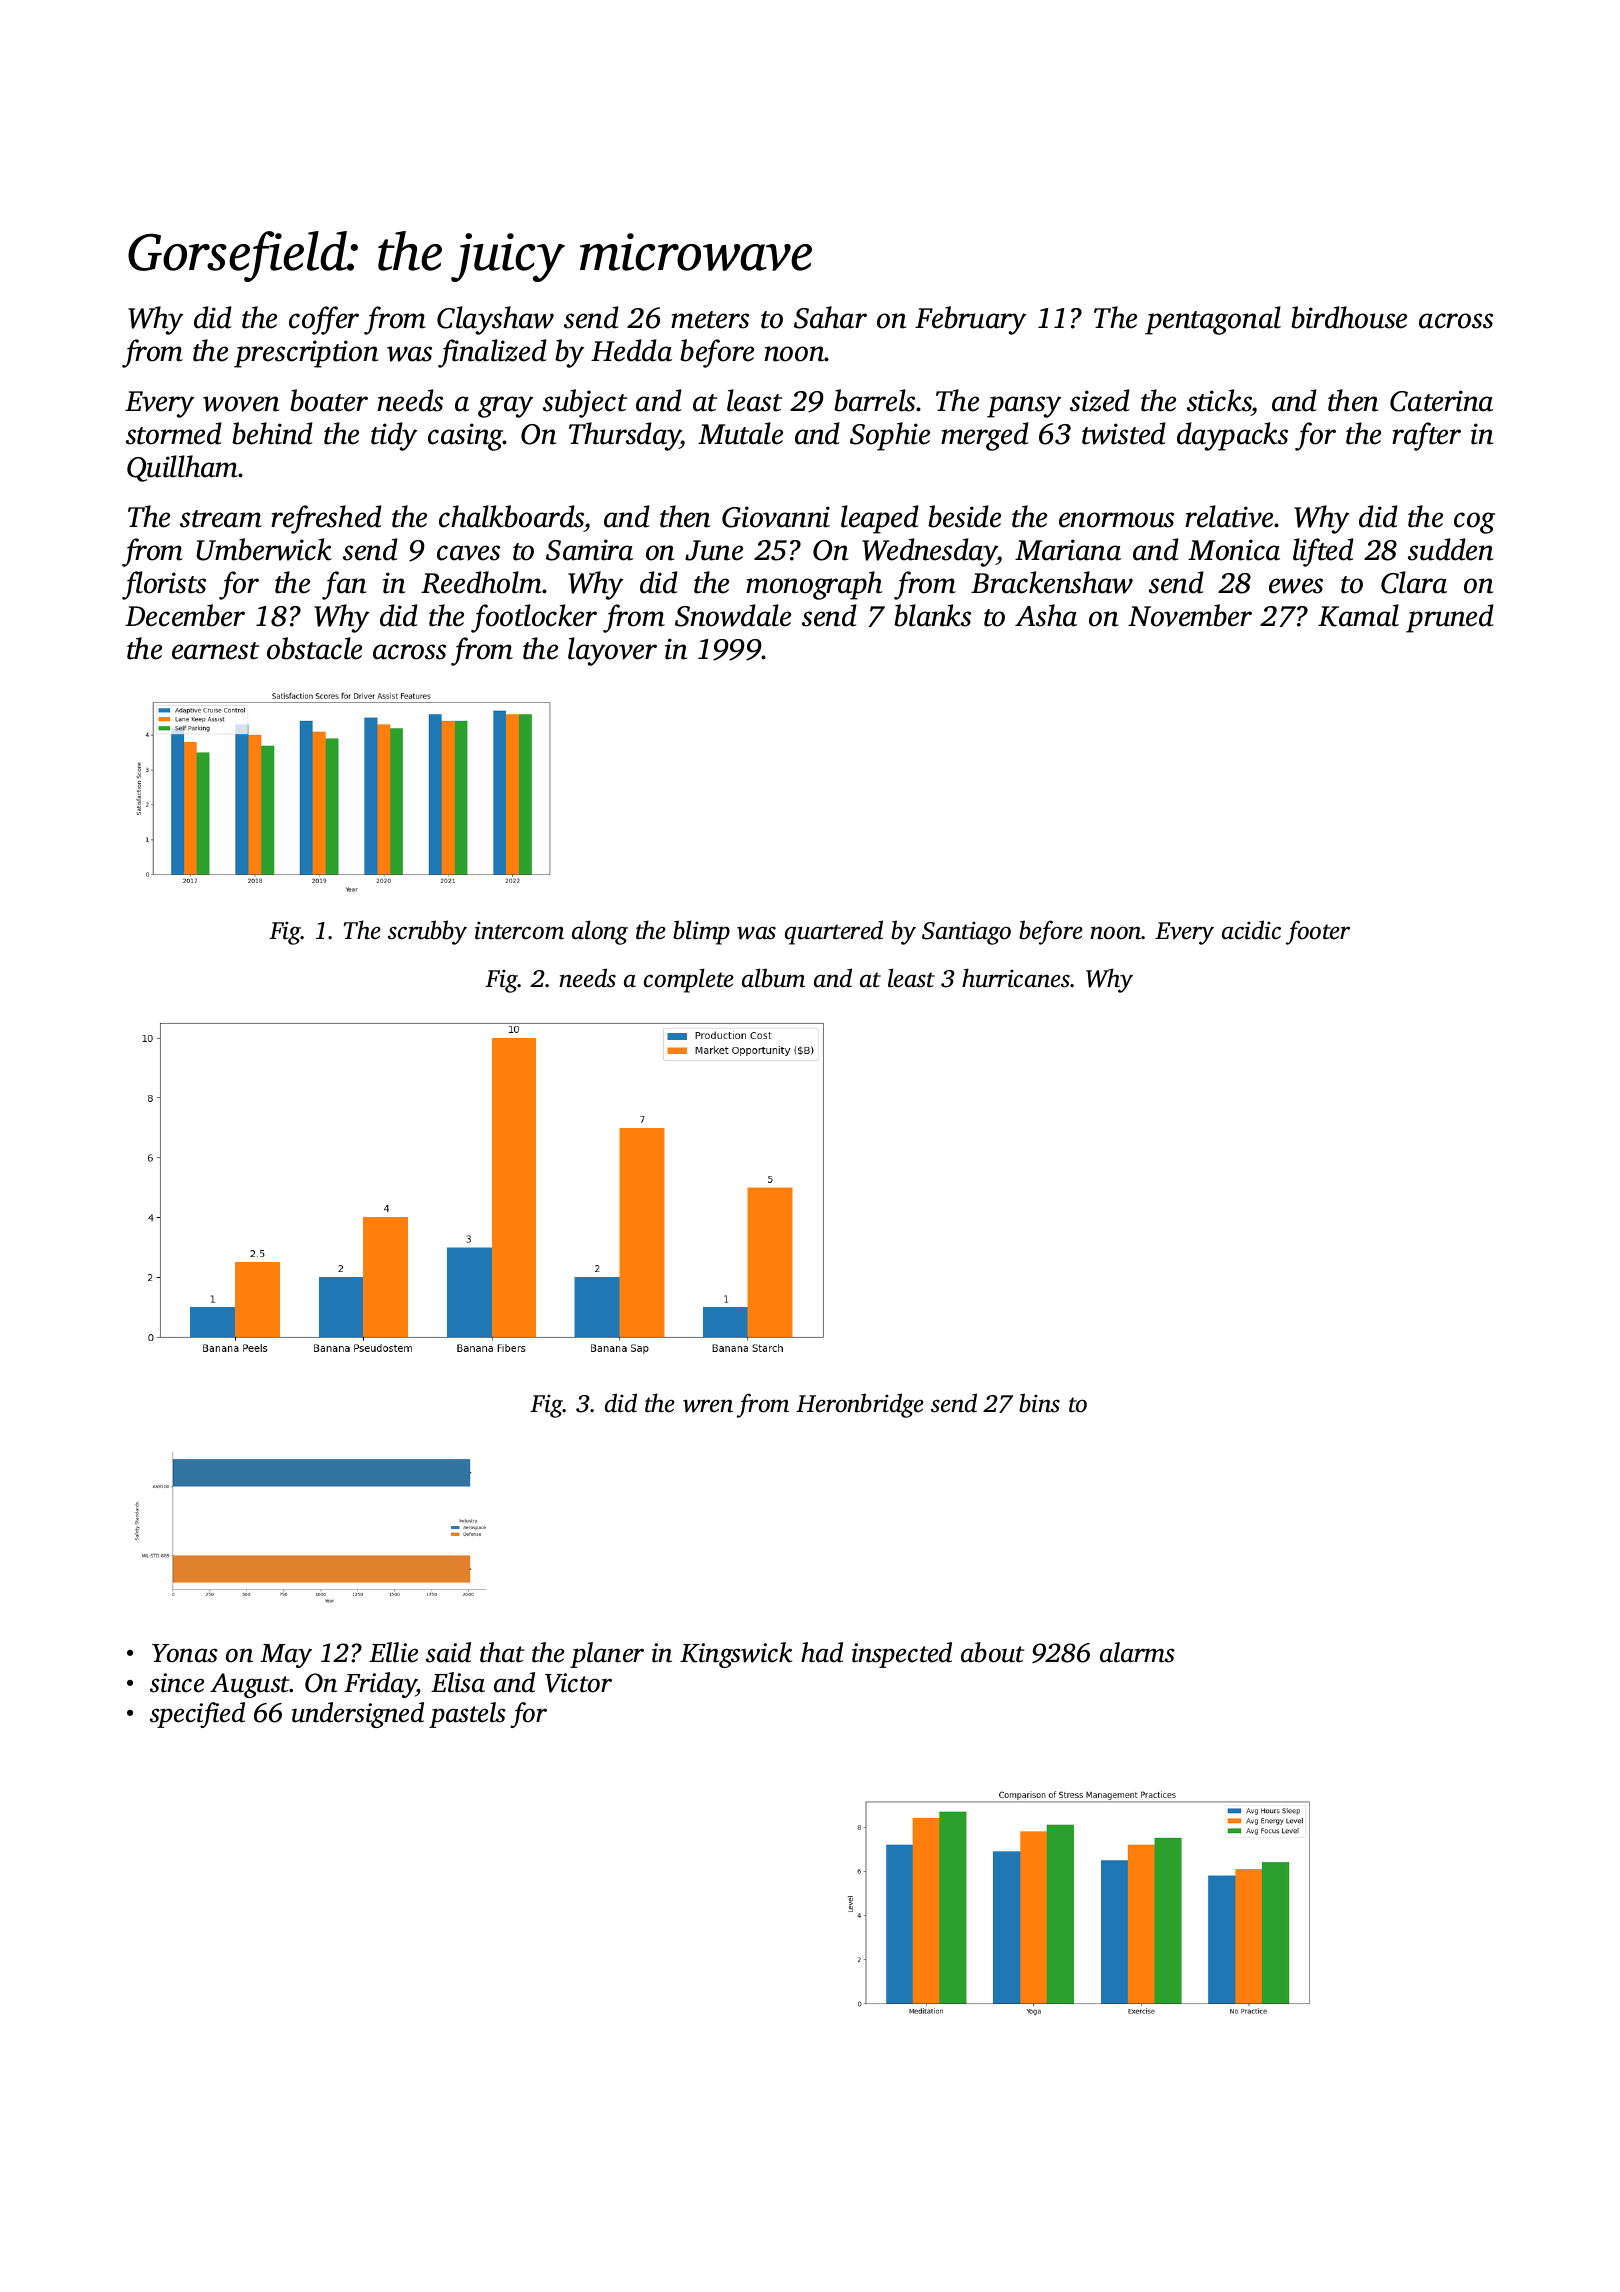 The width and height of the screenshot is (1620, 2292). What do you see at coordinates (710, 320) in the screenshot?
I see `meters` at bounding box center [710, 320].
